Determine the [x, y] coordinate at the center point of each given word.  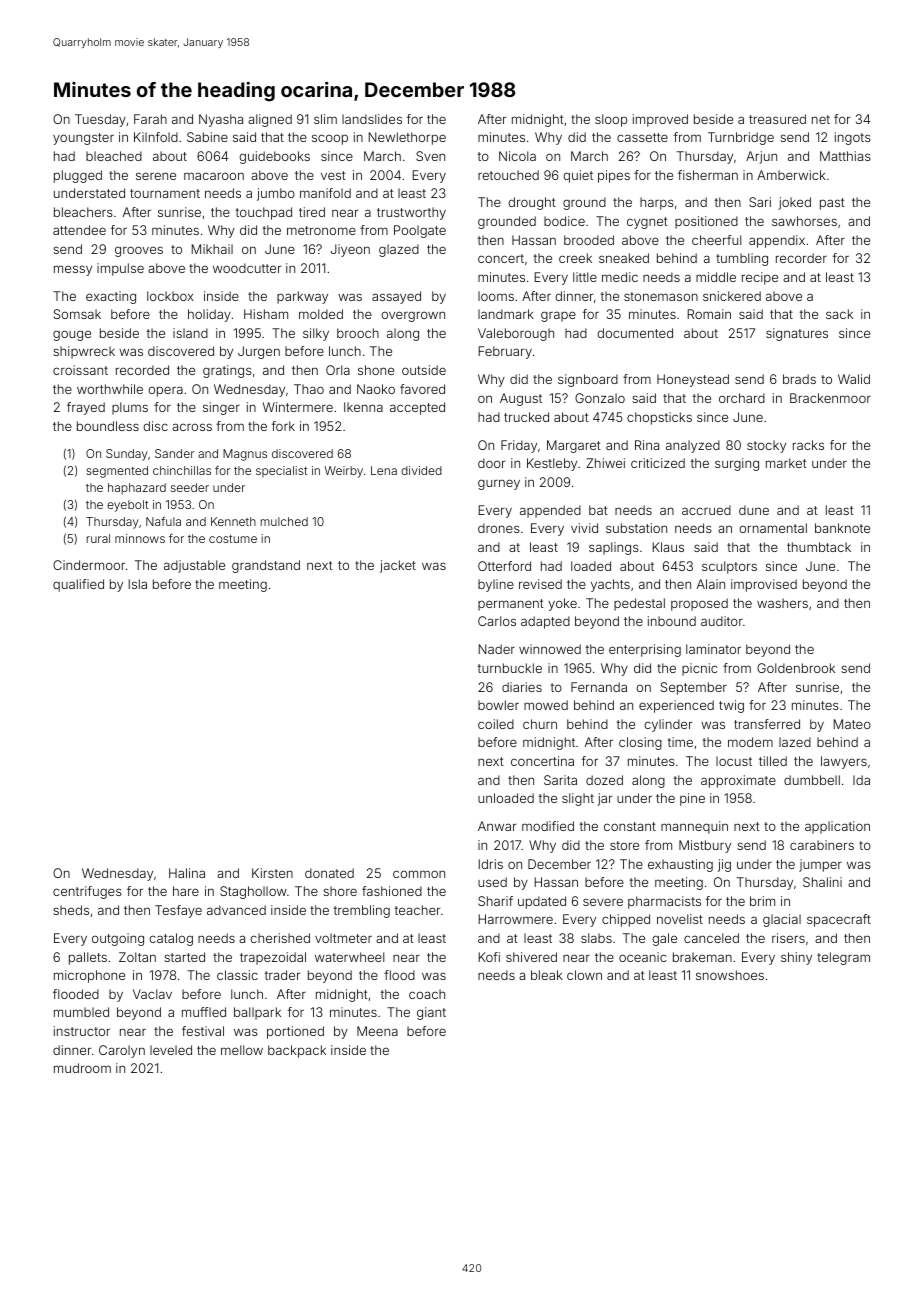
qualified [78, 585]
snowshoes [730, 975]
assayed [396, 297]
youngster [83, 139]
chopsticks [659, 418]
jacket [398, 566]
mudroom [82, 1068]
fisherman [708, 175]
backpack [297, 1051]
